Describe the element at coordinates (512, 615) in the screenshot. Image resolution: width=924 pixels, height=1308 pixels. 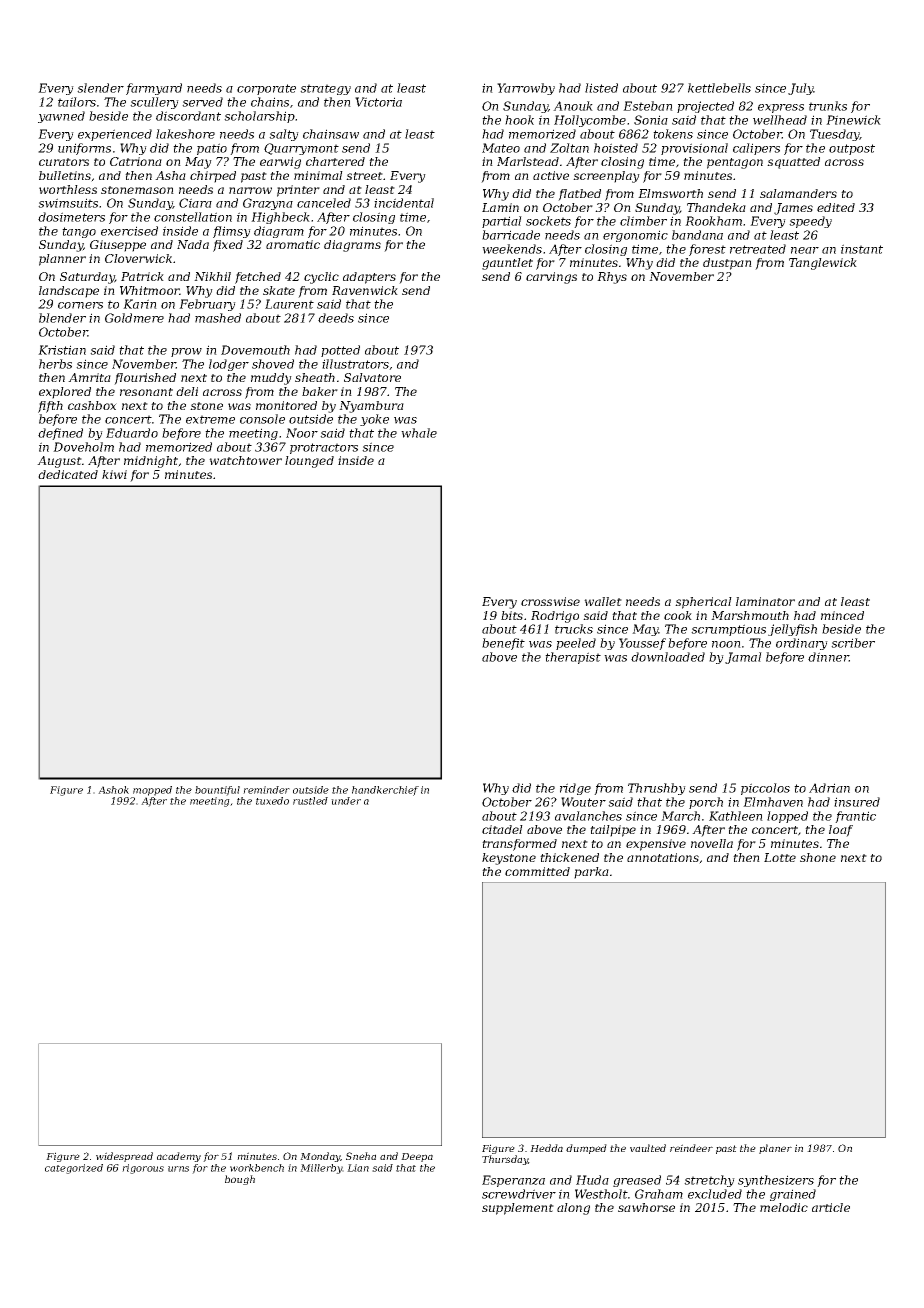
I see `bits` at that location.
